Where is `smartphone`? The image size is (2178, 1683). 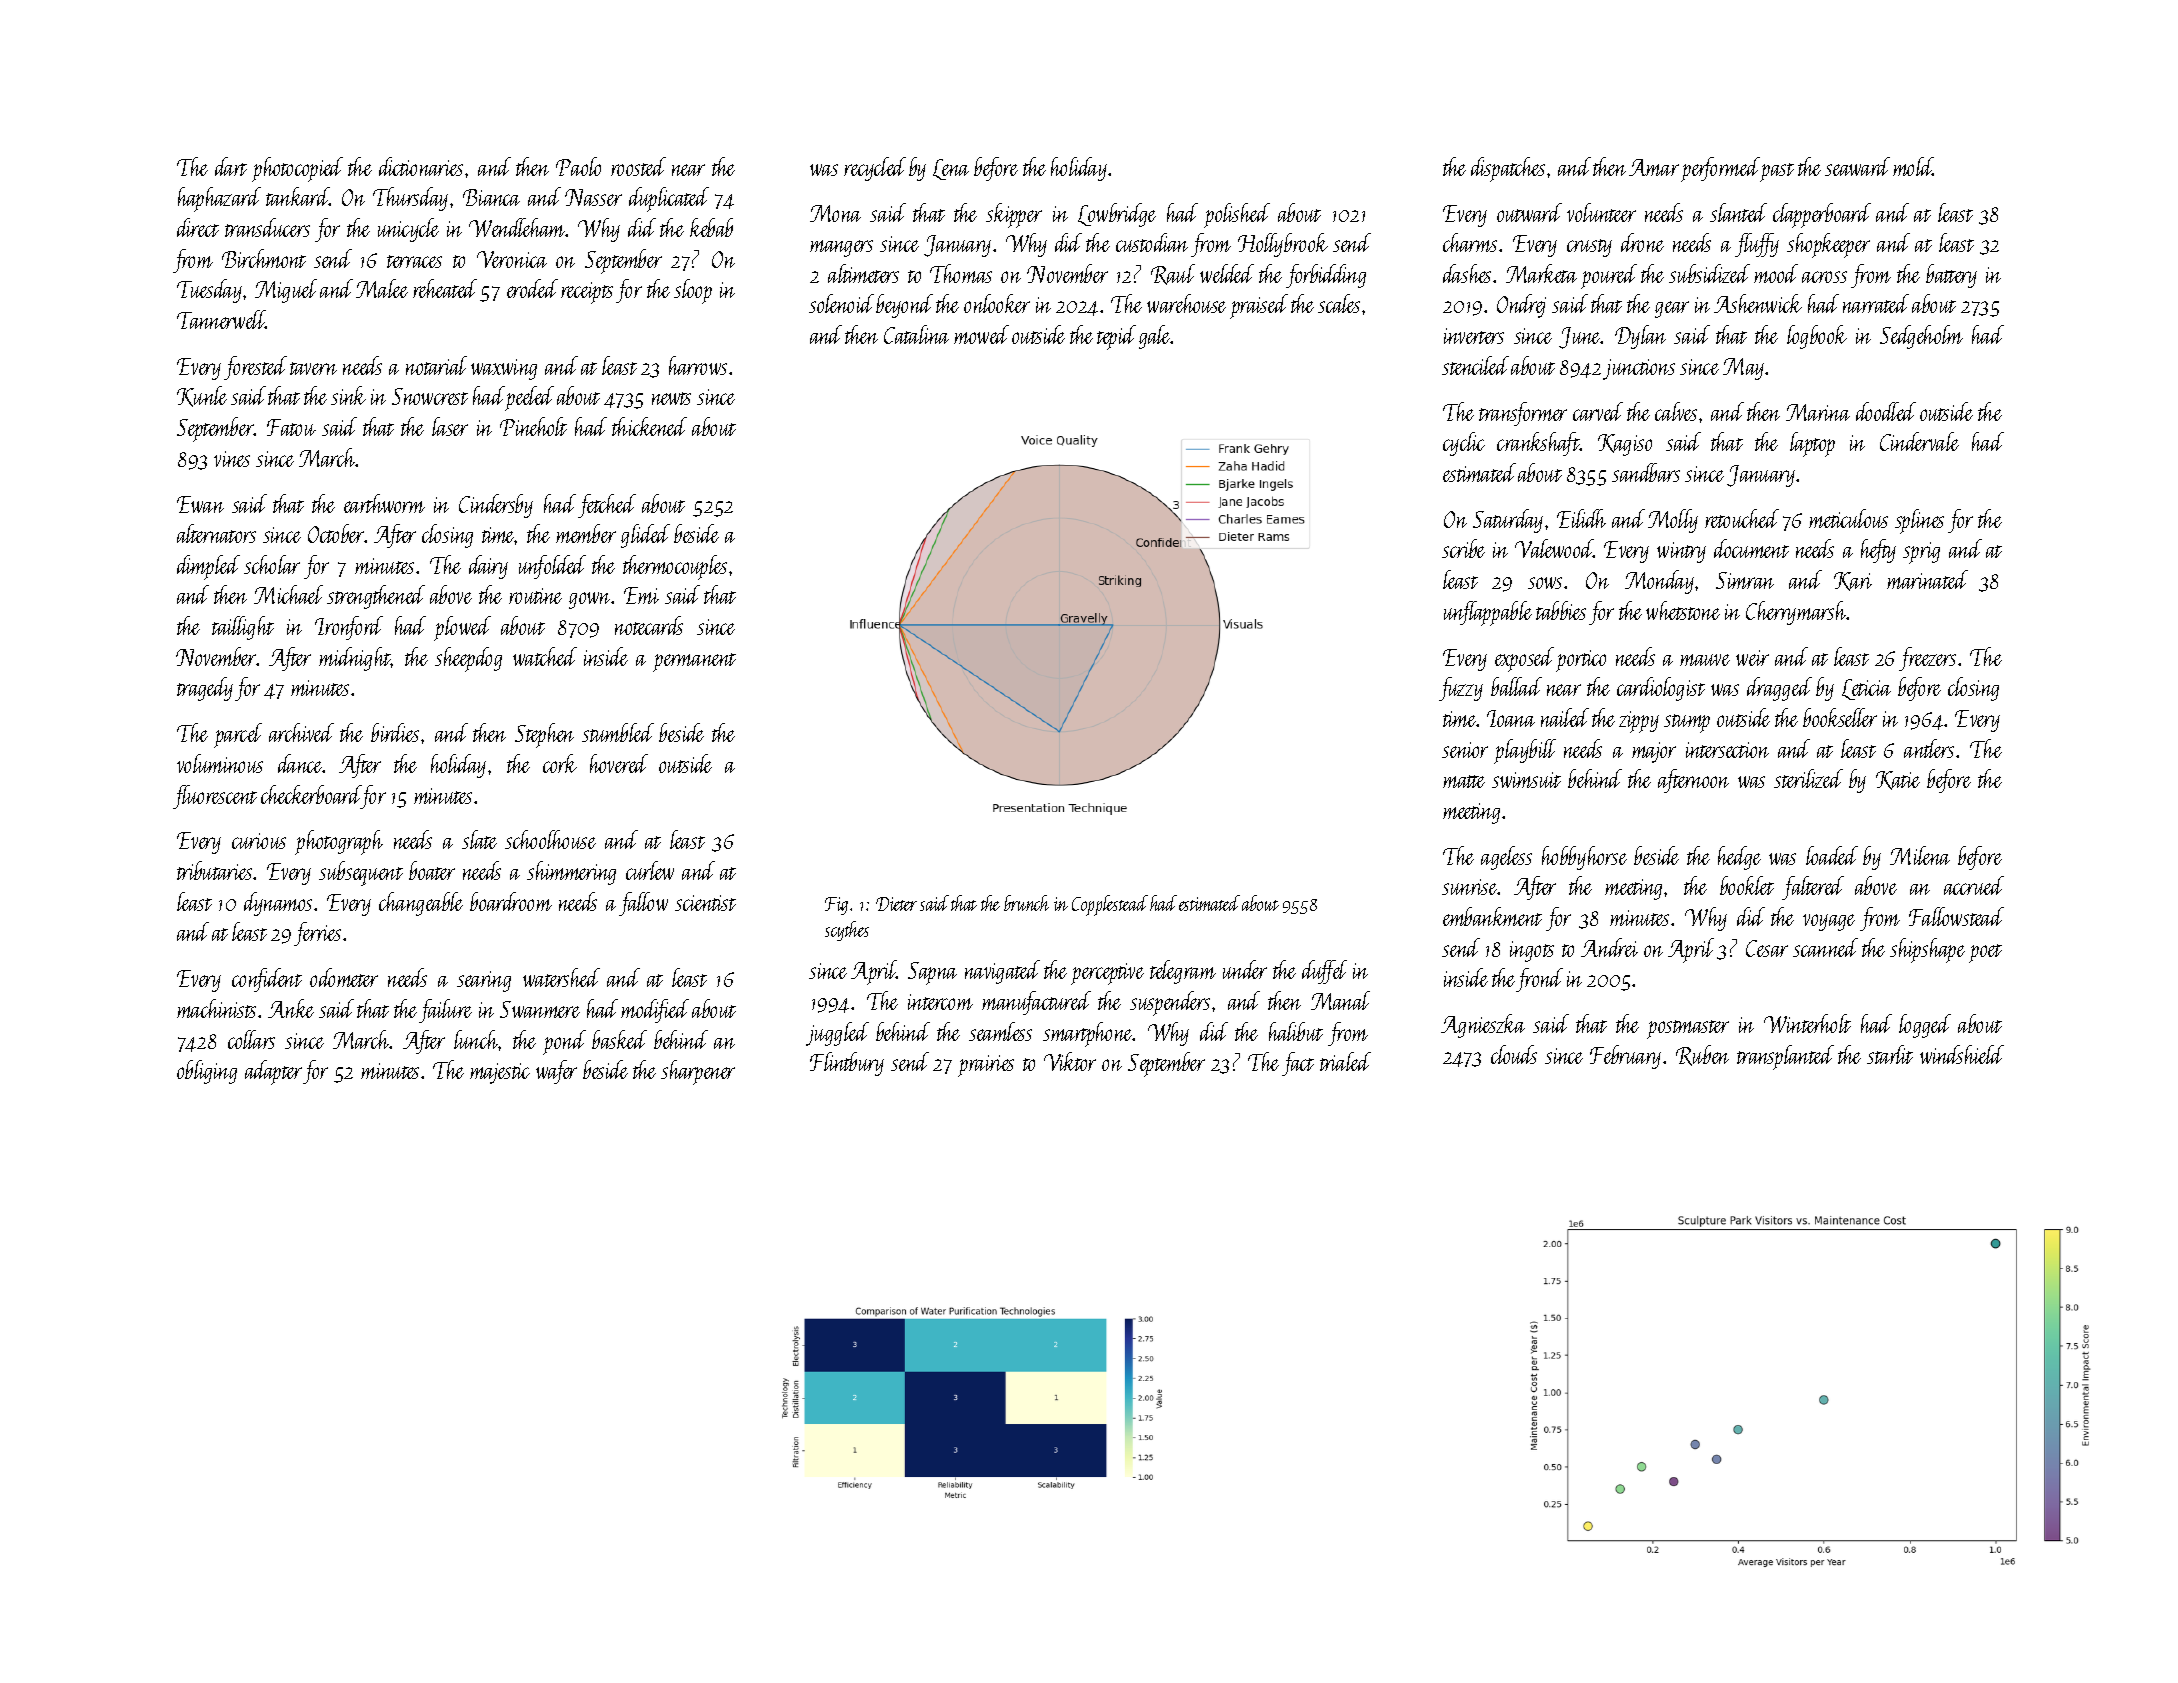
smartphone is located at coordinates (1088, 1034).
